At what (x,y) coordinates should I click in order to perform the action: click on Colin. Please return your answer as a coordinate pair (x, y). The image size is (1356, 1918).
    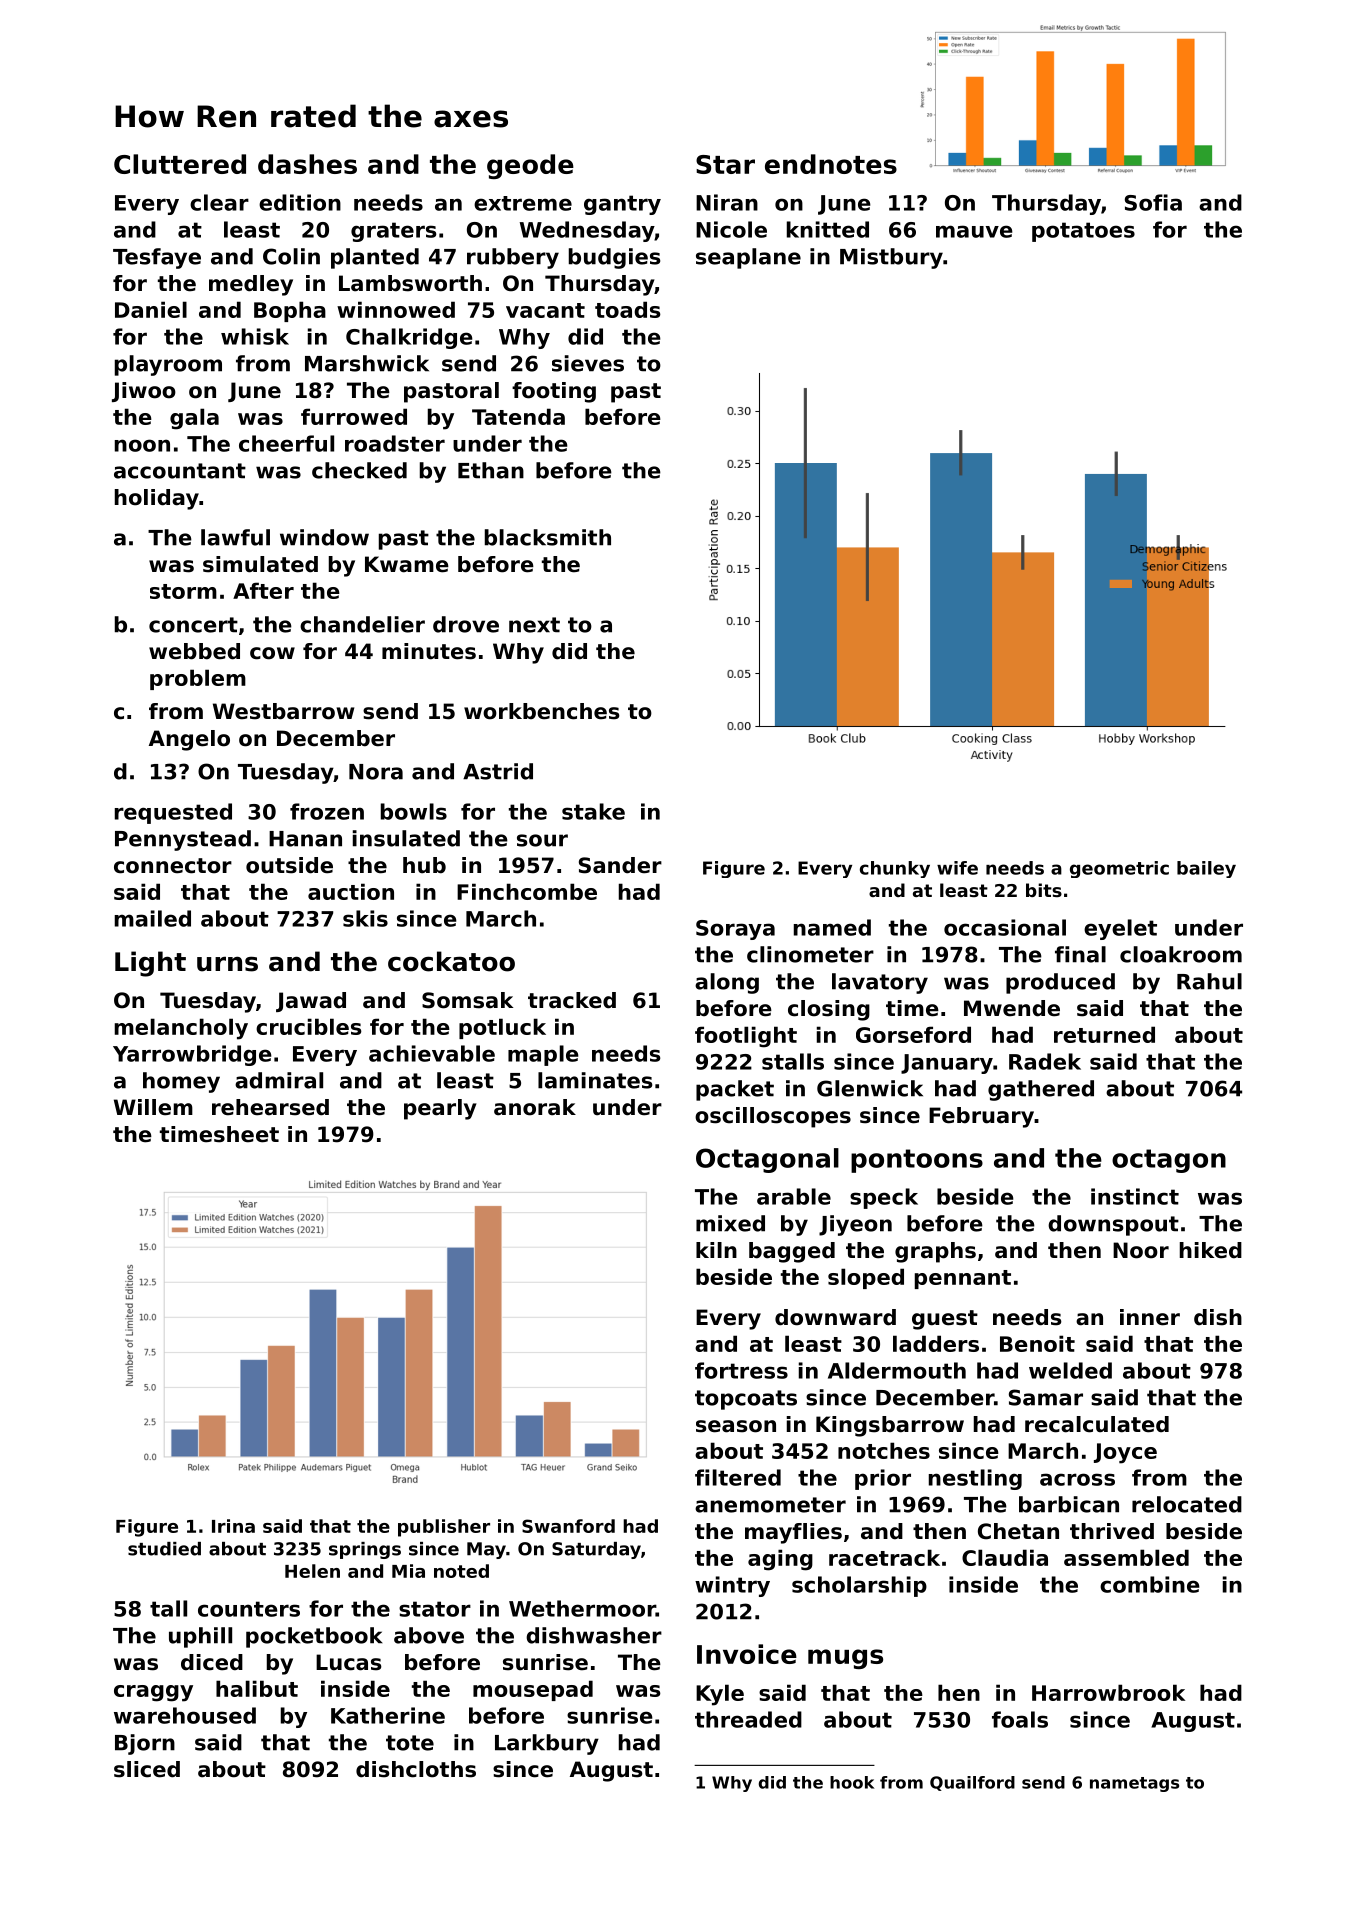
    Looking at the image, I should click on (291, 256).
